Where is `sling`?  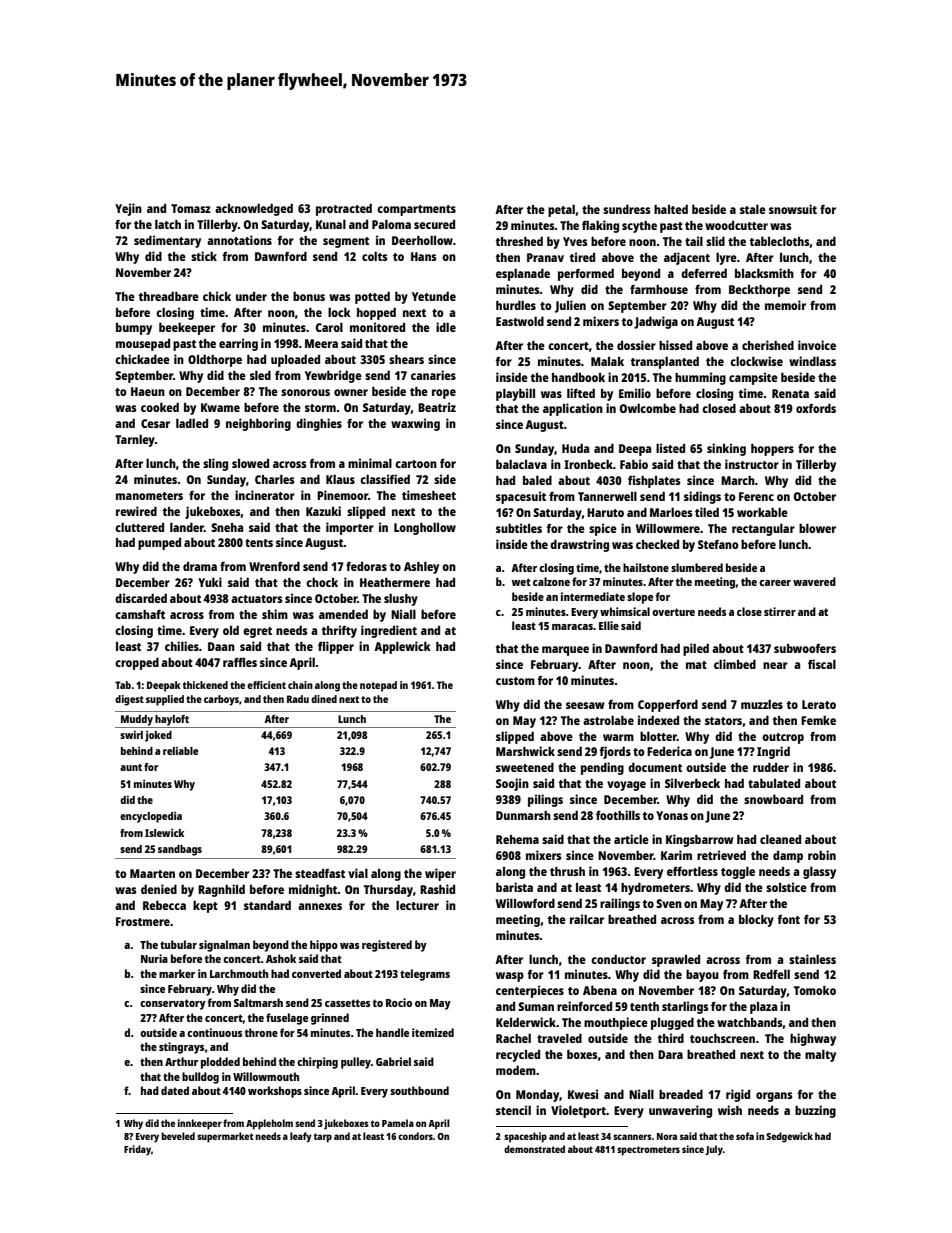 sling is located at coordinates (215, 464).
